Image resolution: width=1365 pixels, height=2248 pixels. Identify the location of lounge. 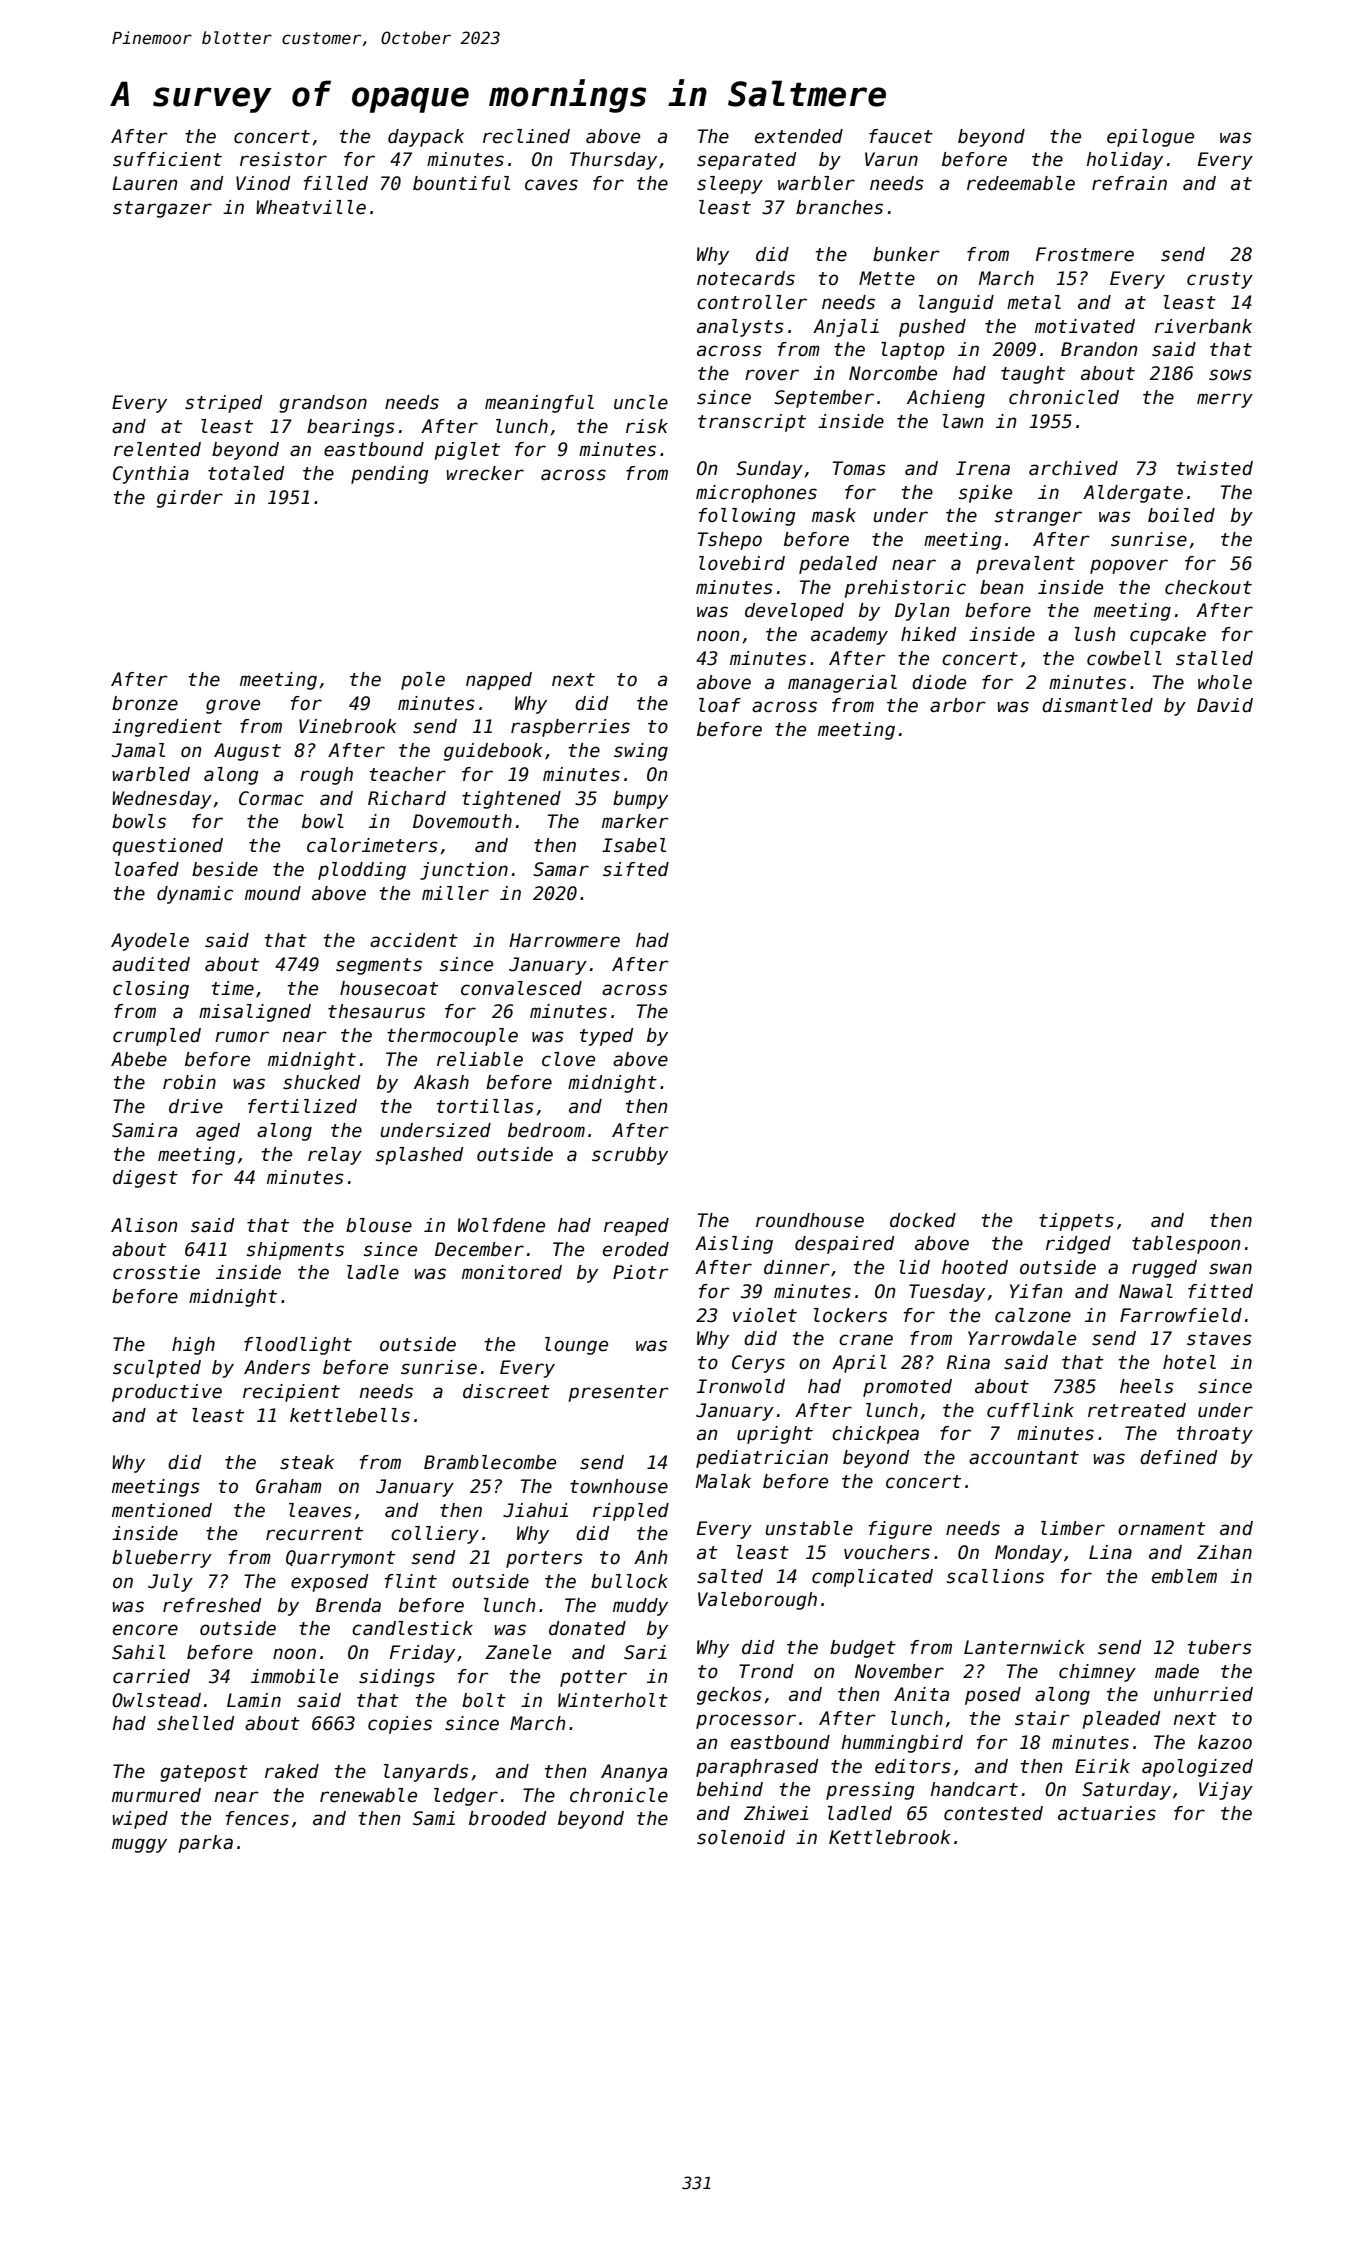
(576, 1346).
